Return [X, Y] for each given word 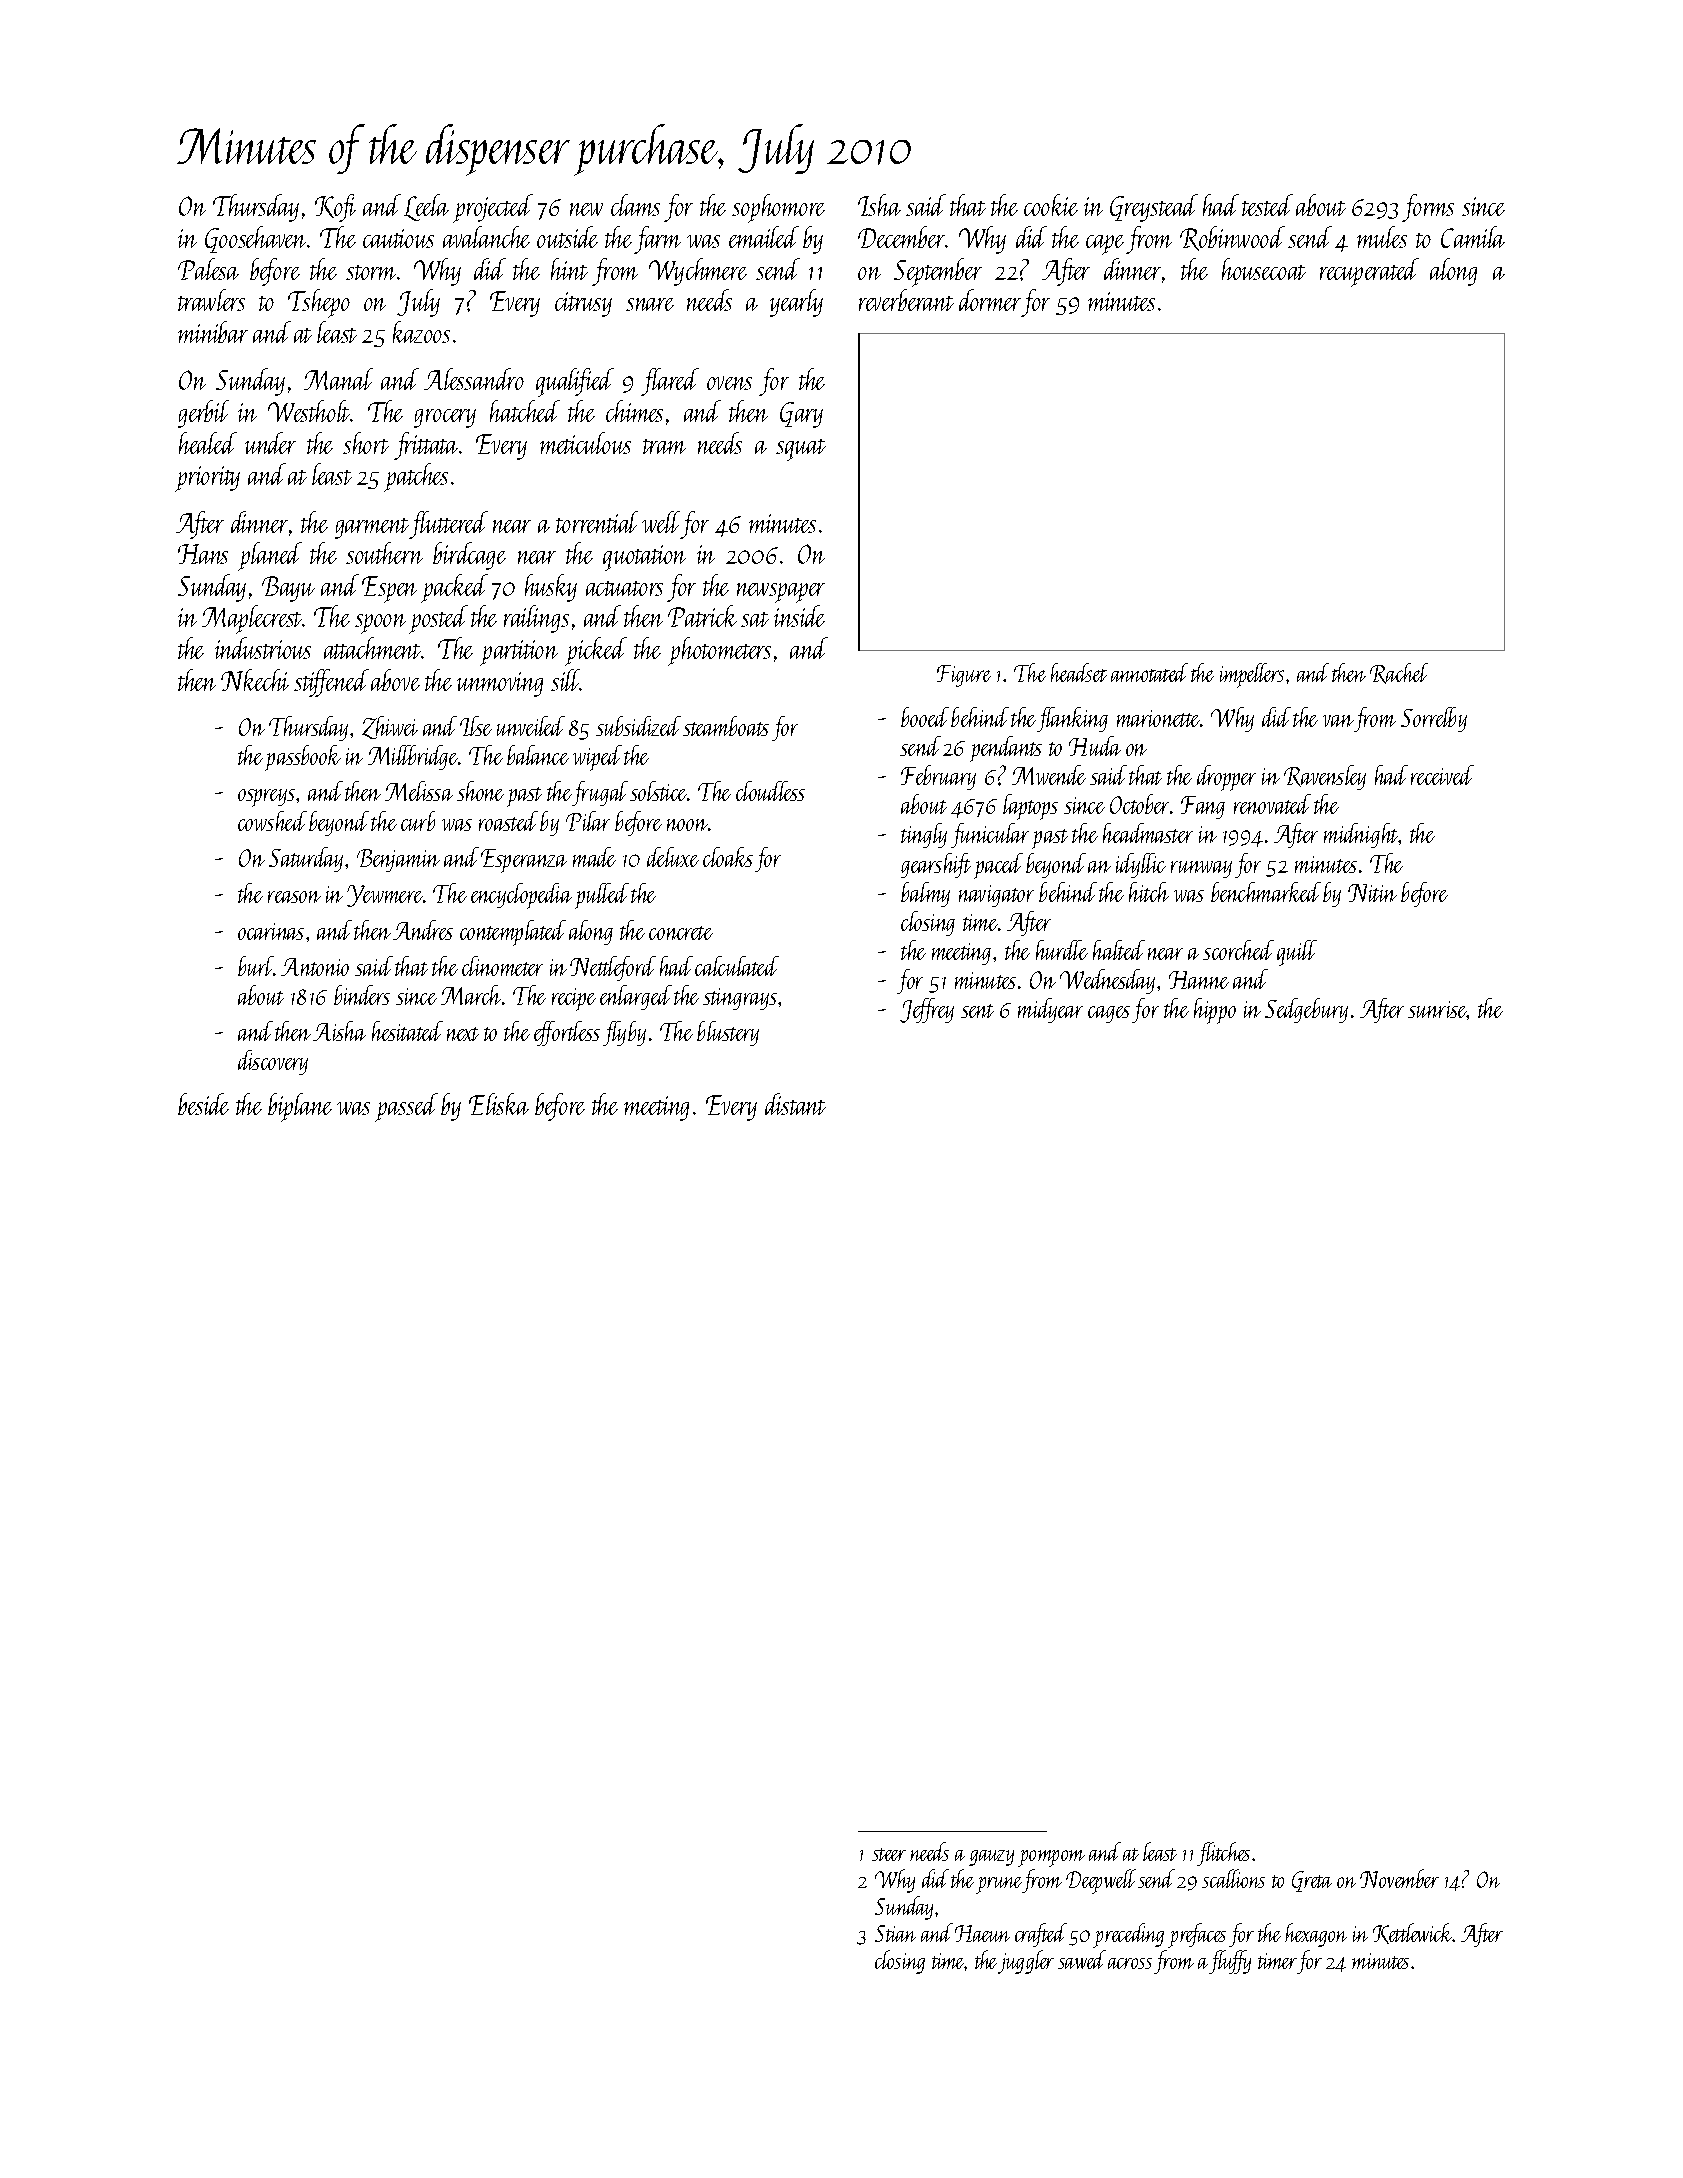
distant [795, 1104]
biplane [300, 1107]
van [1338, 721]
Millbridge [413, 757]
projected [493, 208]
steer [889, 1854]
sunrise [1437, 1009]
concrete [681, 933]
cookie [1051, 205]
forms [1428, 208]
